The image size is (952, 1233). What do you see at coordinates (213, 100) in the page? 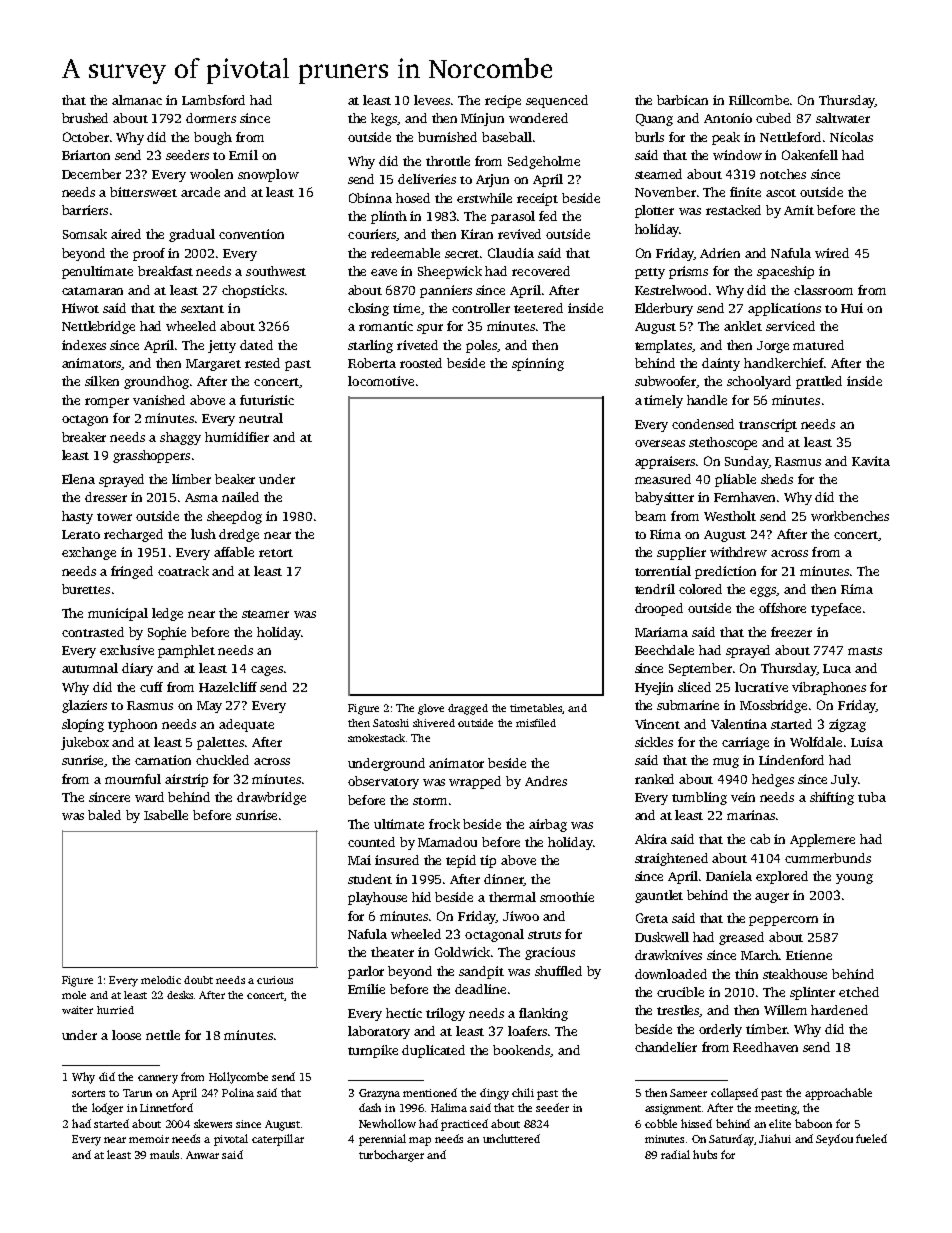
I see `Lambsford` at bounding box center [213, 100].
